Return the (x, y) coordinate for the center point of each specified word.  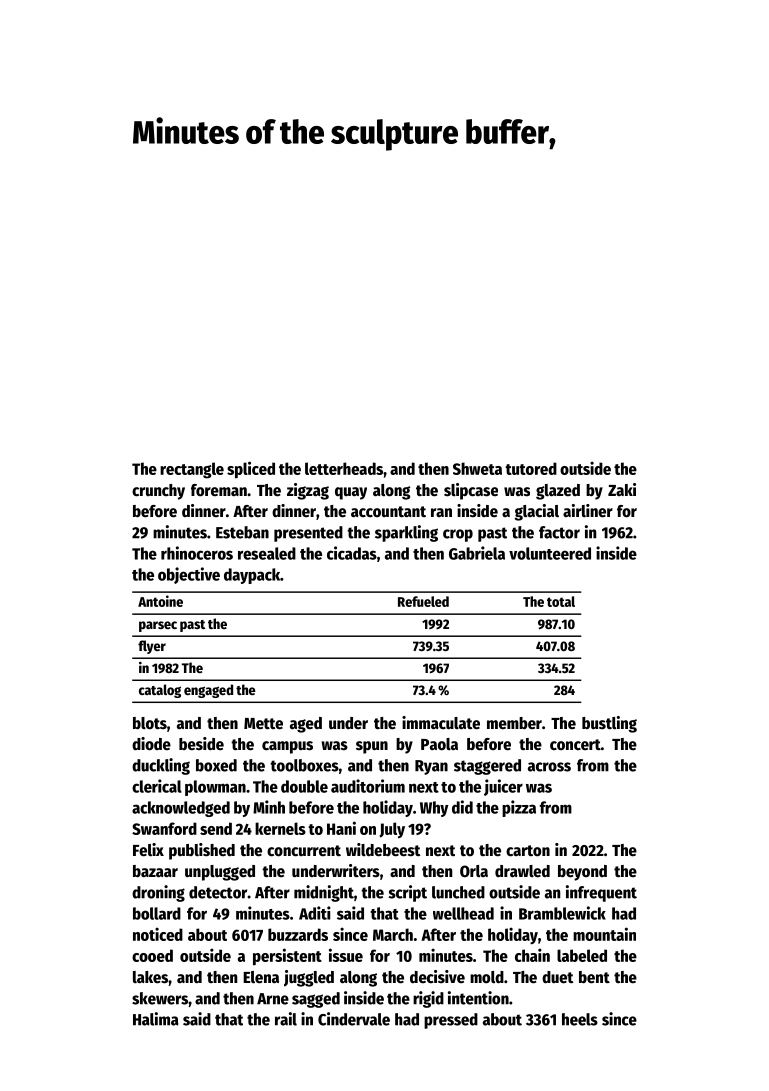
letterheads (344, 468)
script (408, 893)
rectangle (192, 470)
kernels (280, 828)
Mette (263, 724)
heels (580, 1019)
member (514, 723)
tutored (531, 468)
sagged (316, 1000)
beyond (582, 873)
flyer (152, 647)
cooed (152, 955)
